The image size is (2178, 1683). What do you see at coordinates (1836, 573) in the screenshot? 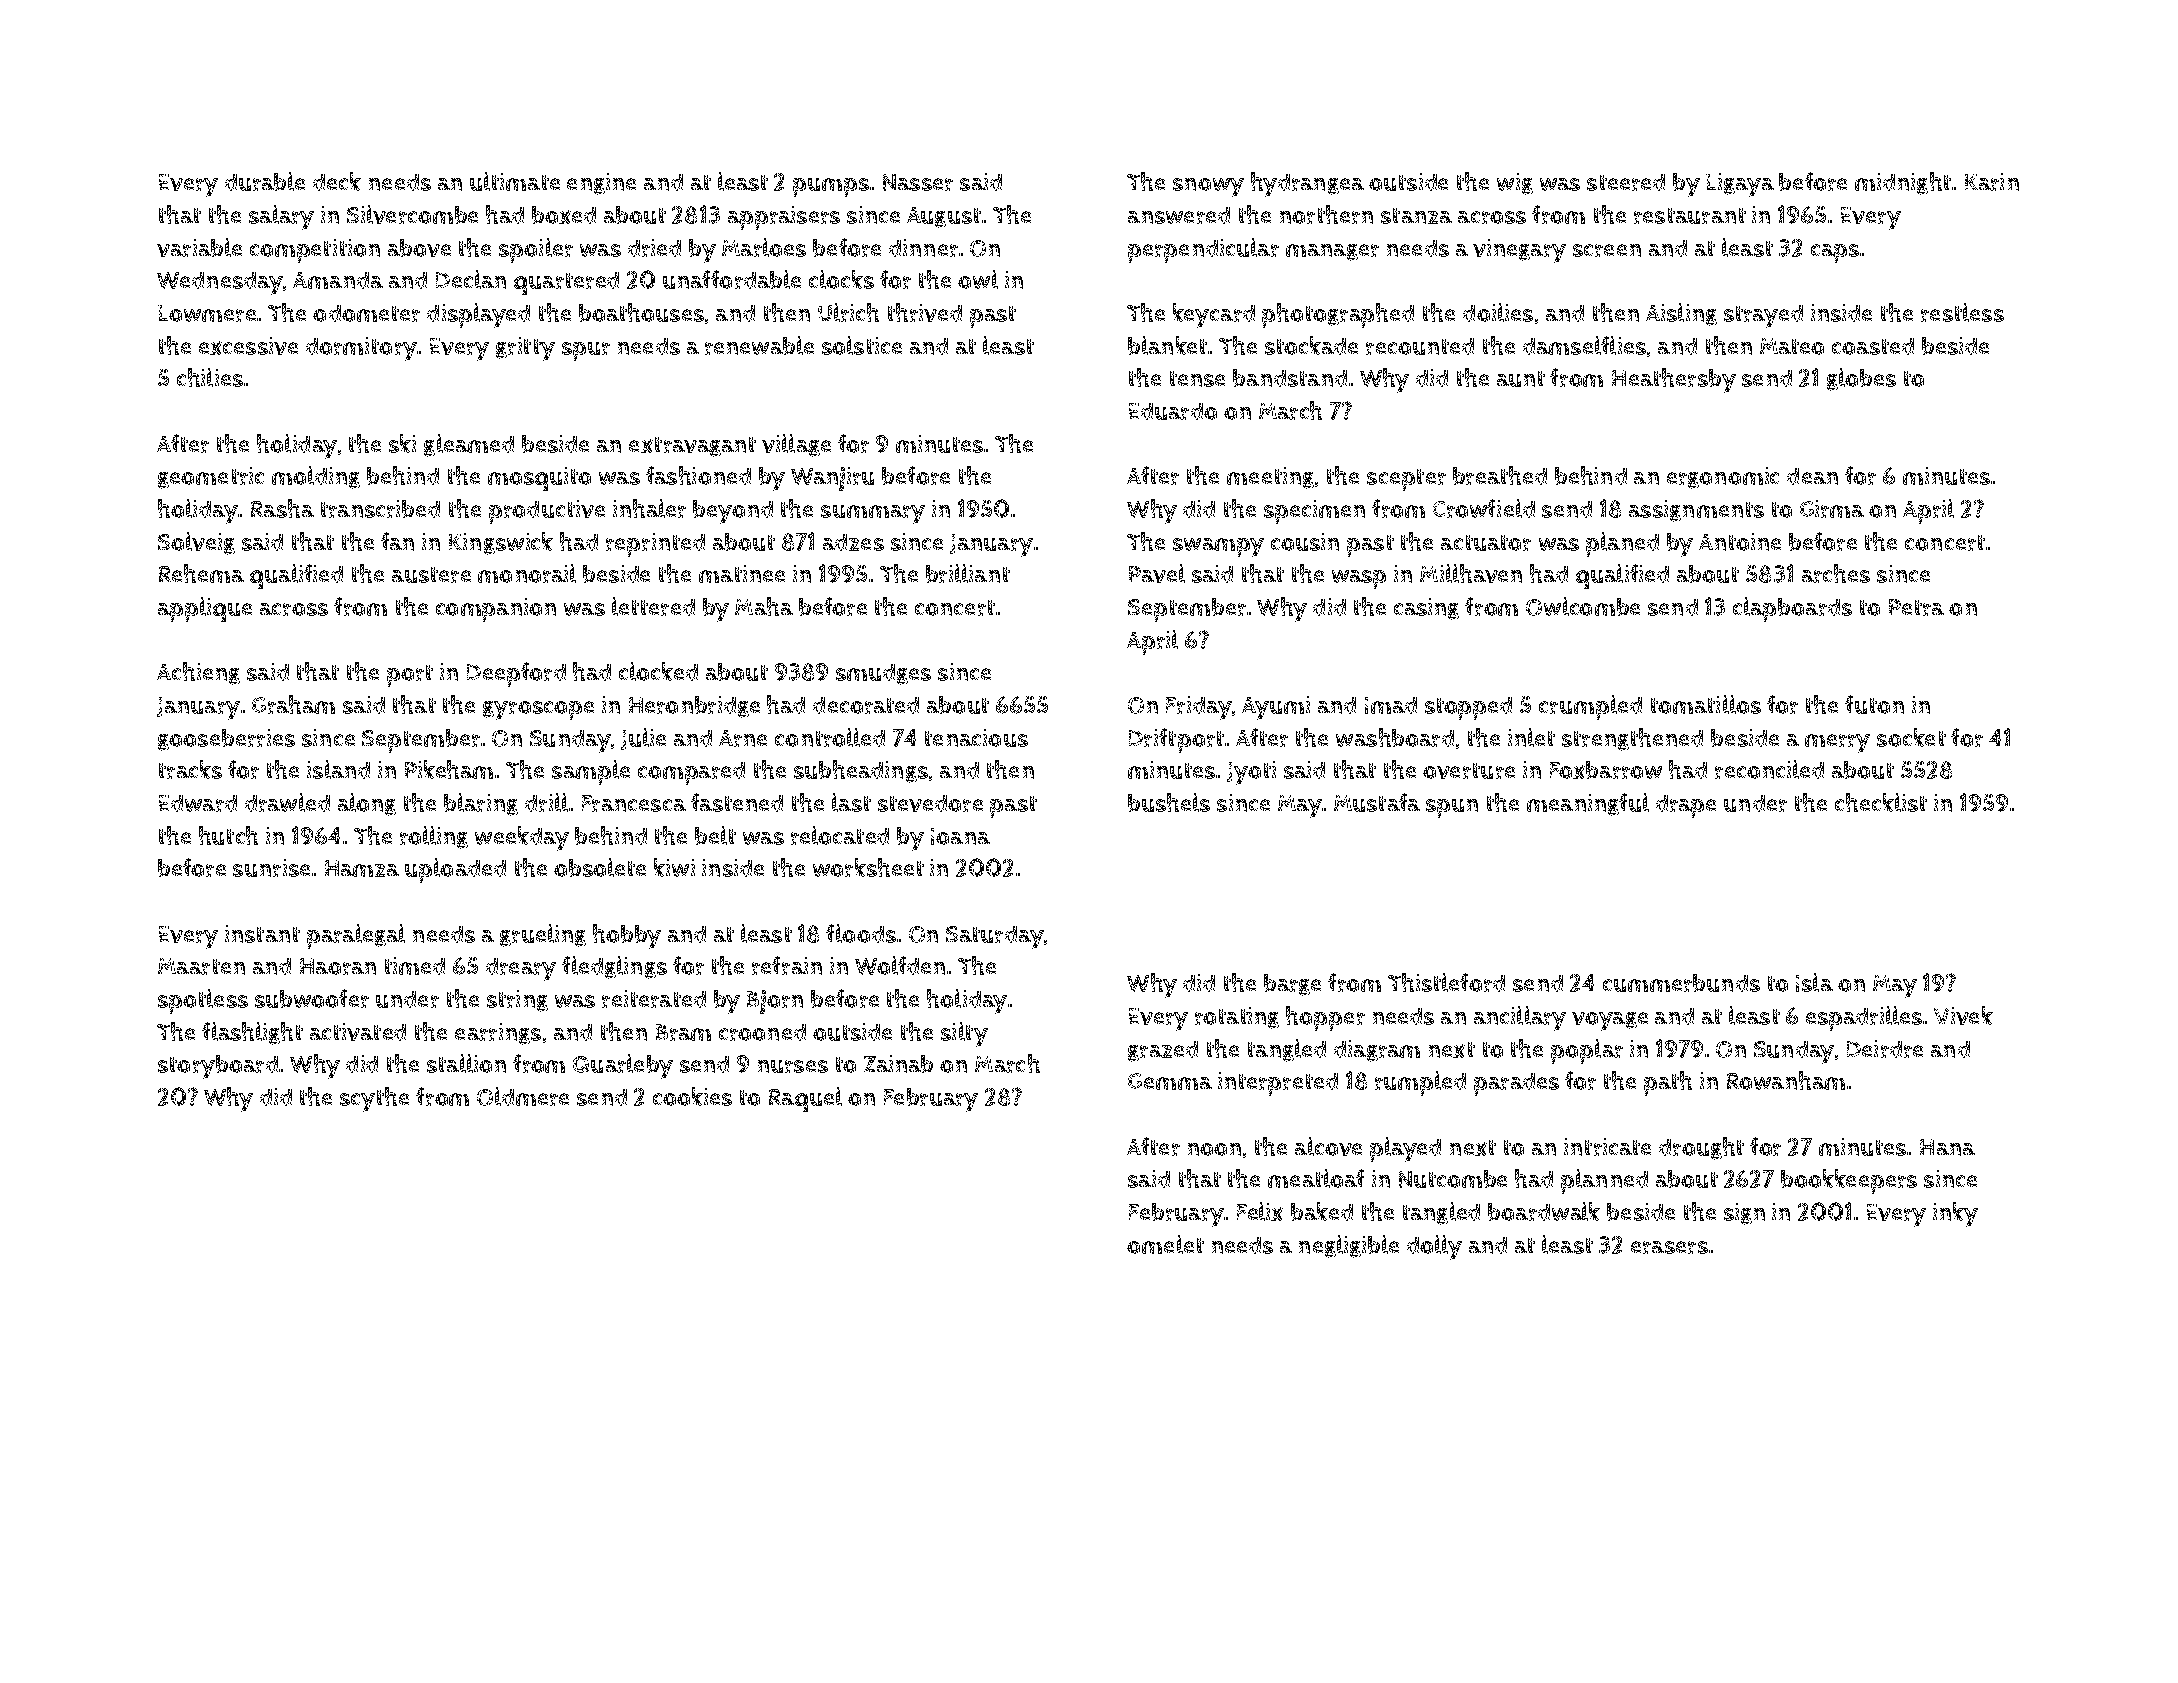
I see `arches` at bounding box center [1836, 573].
